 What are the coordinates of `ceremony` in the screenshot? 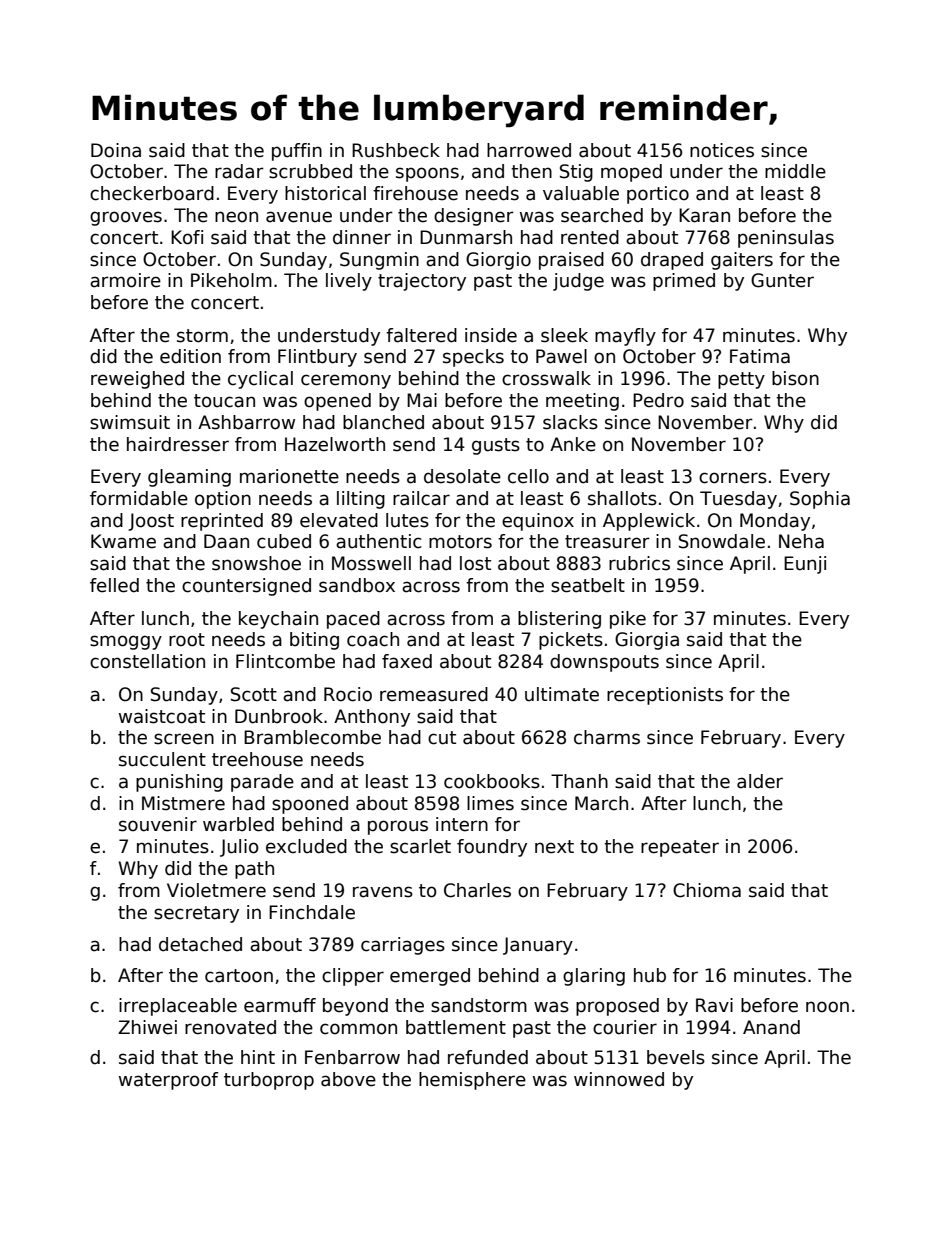 It's located at (346, 381).
